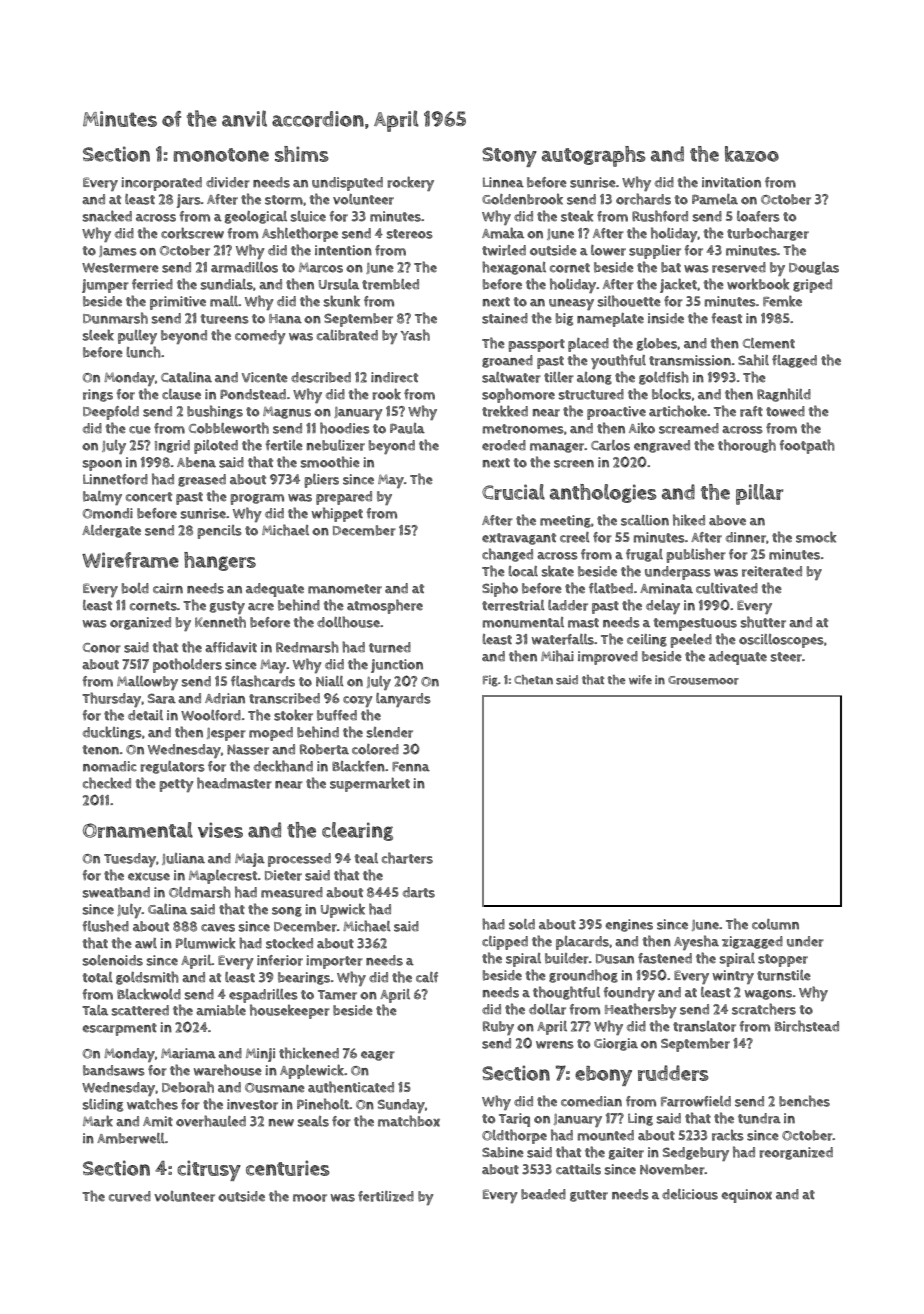 The width and height of the page is (924, 1314). Describe the element at coordinates (816, 537) in the page. I see `smock` at that location.
